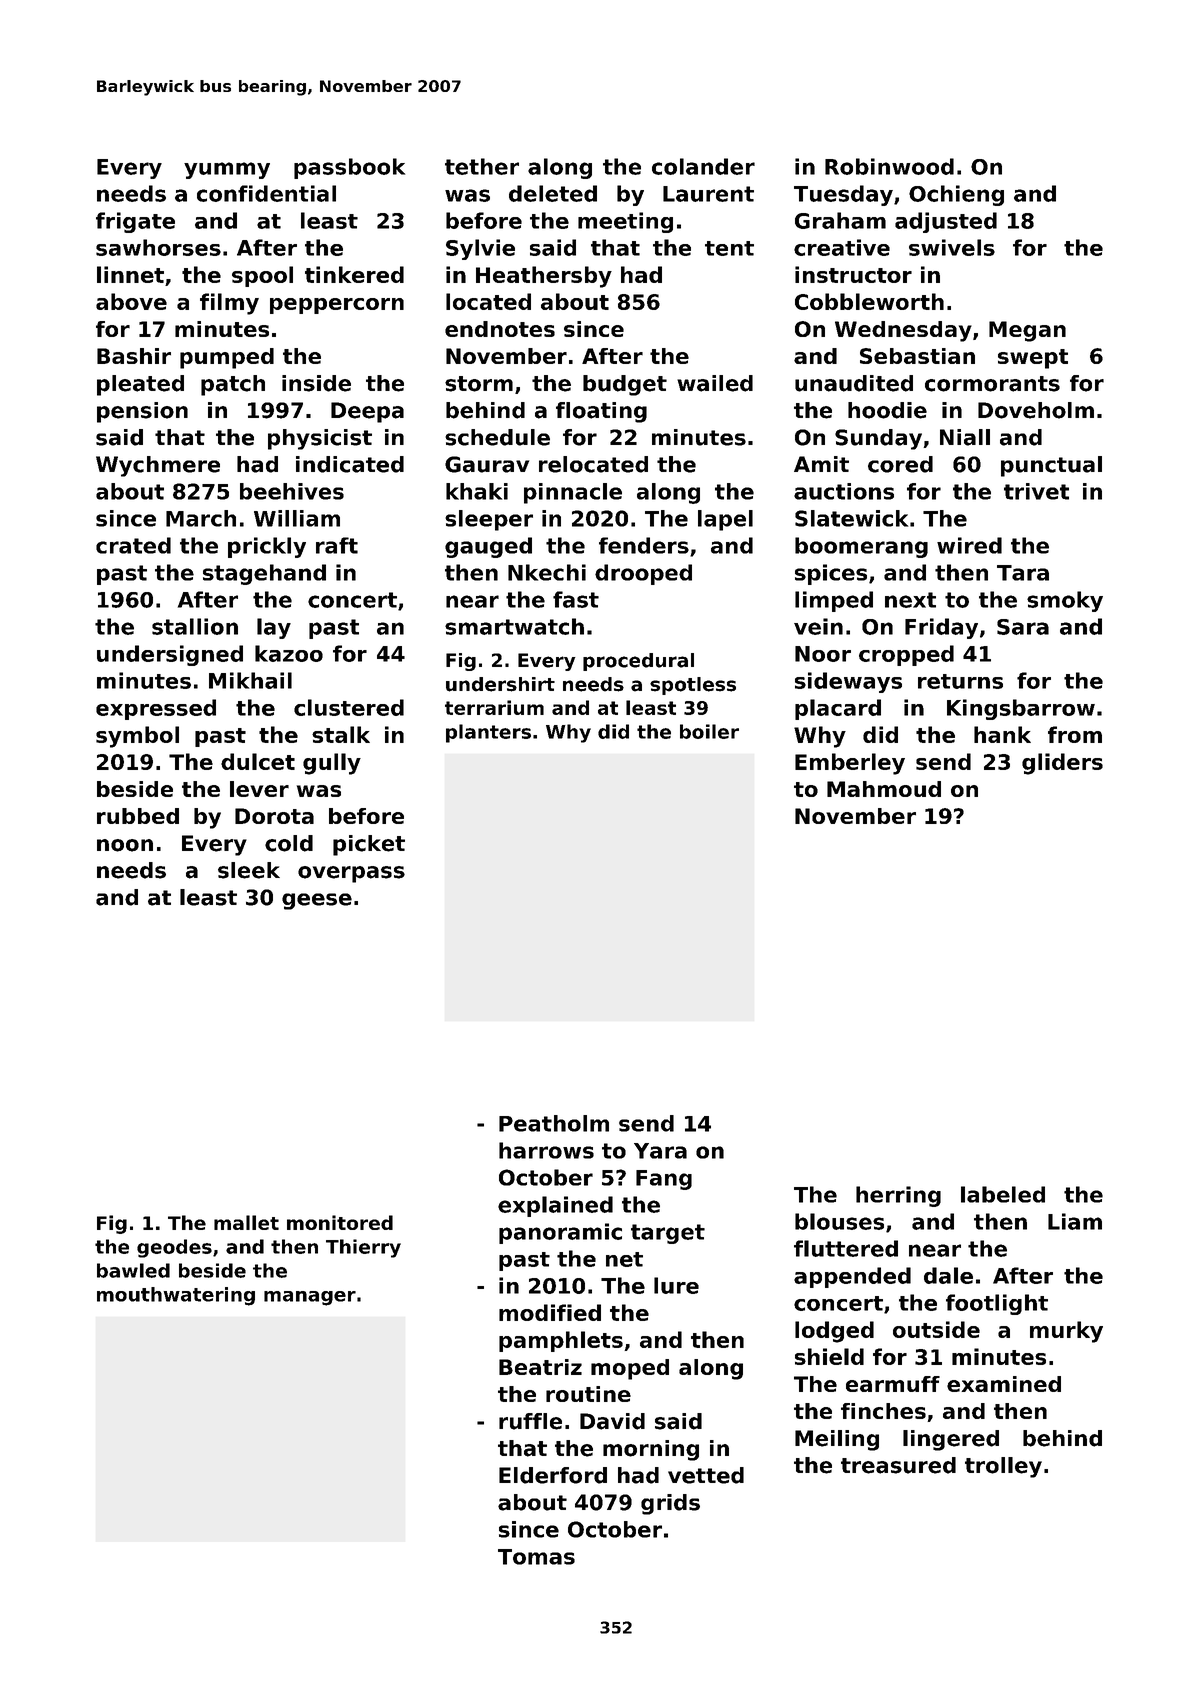 The height and width of the page is (1695, 1199). I want to click on labeled, so click(1003, 1194).
